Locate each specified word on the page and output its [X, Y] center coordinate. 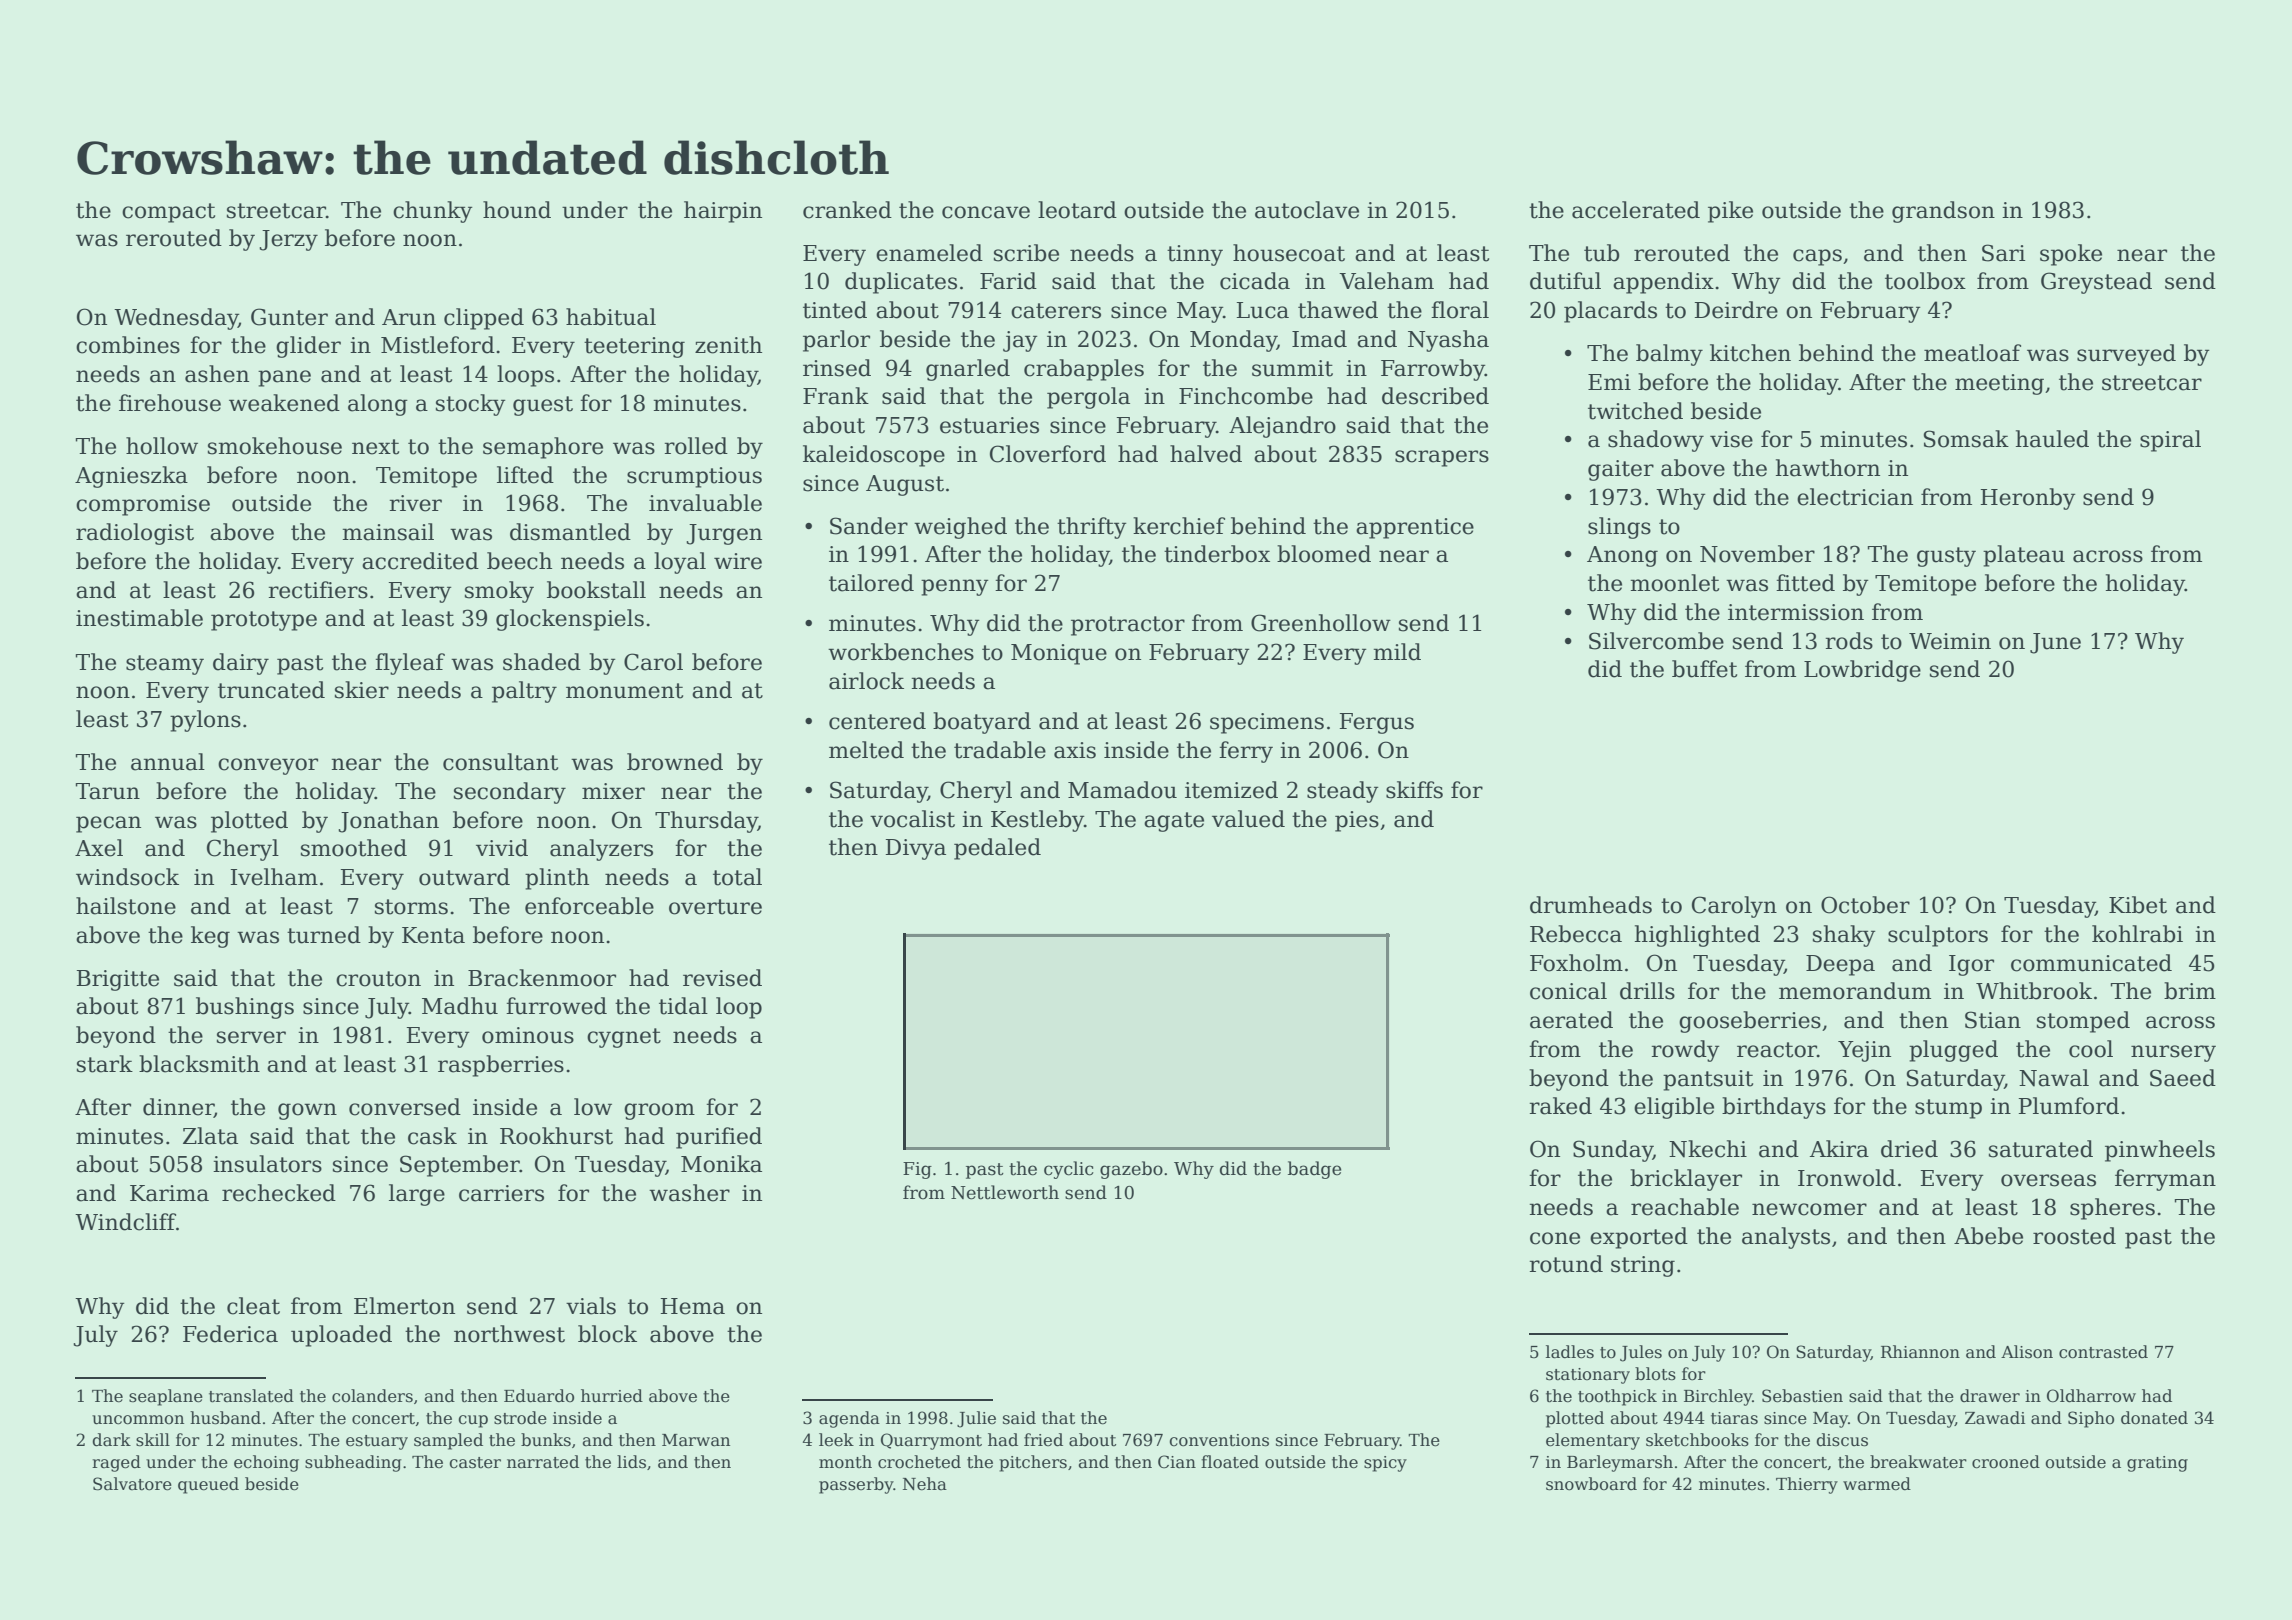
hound [517, 210]
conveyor [268, 766]
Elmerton [404, 1306]
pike [1730, 212]
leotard [1077, 210]
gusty [1946, 557]
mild [1397, 652]
